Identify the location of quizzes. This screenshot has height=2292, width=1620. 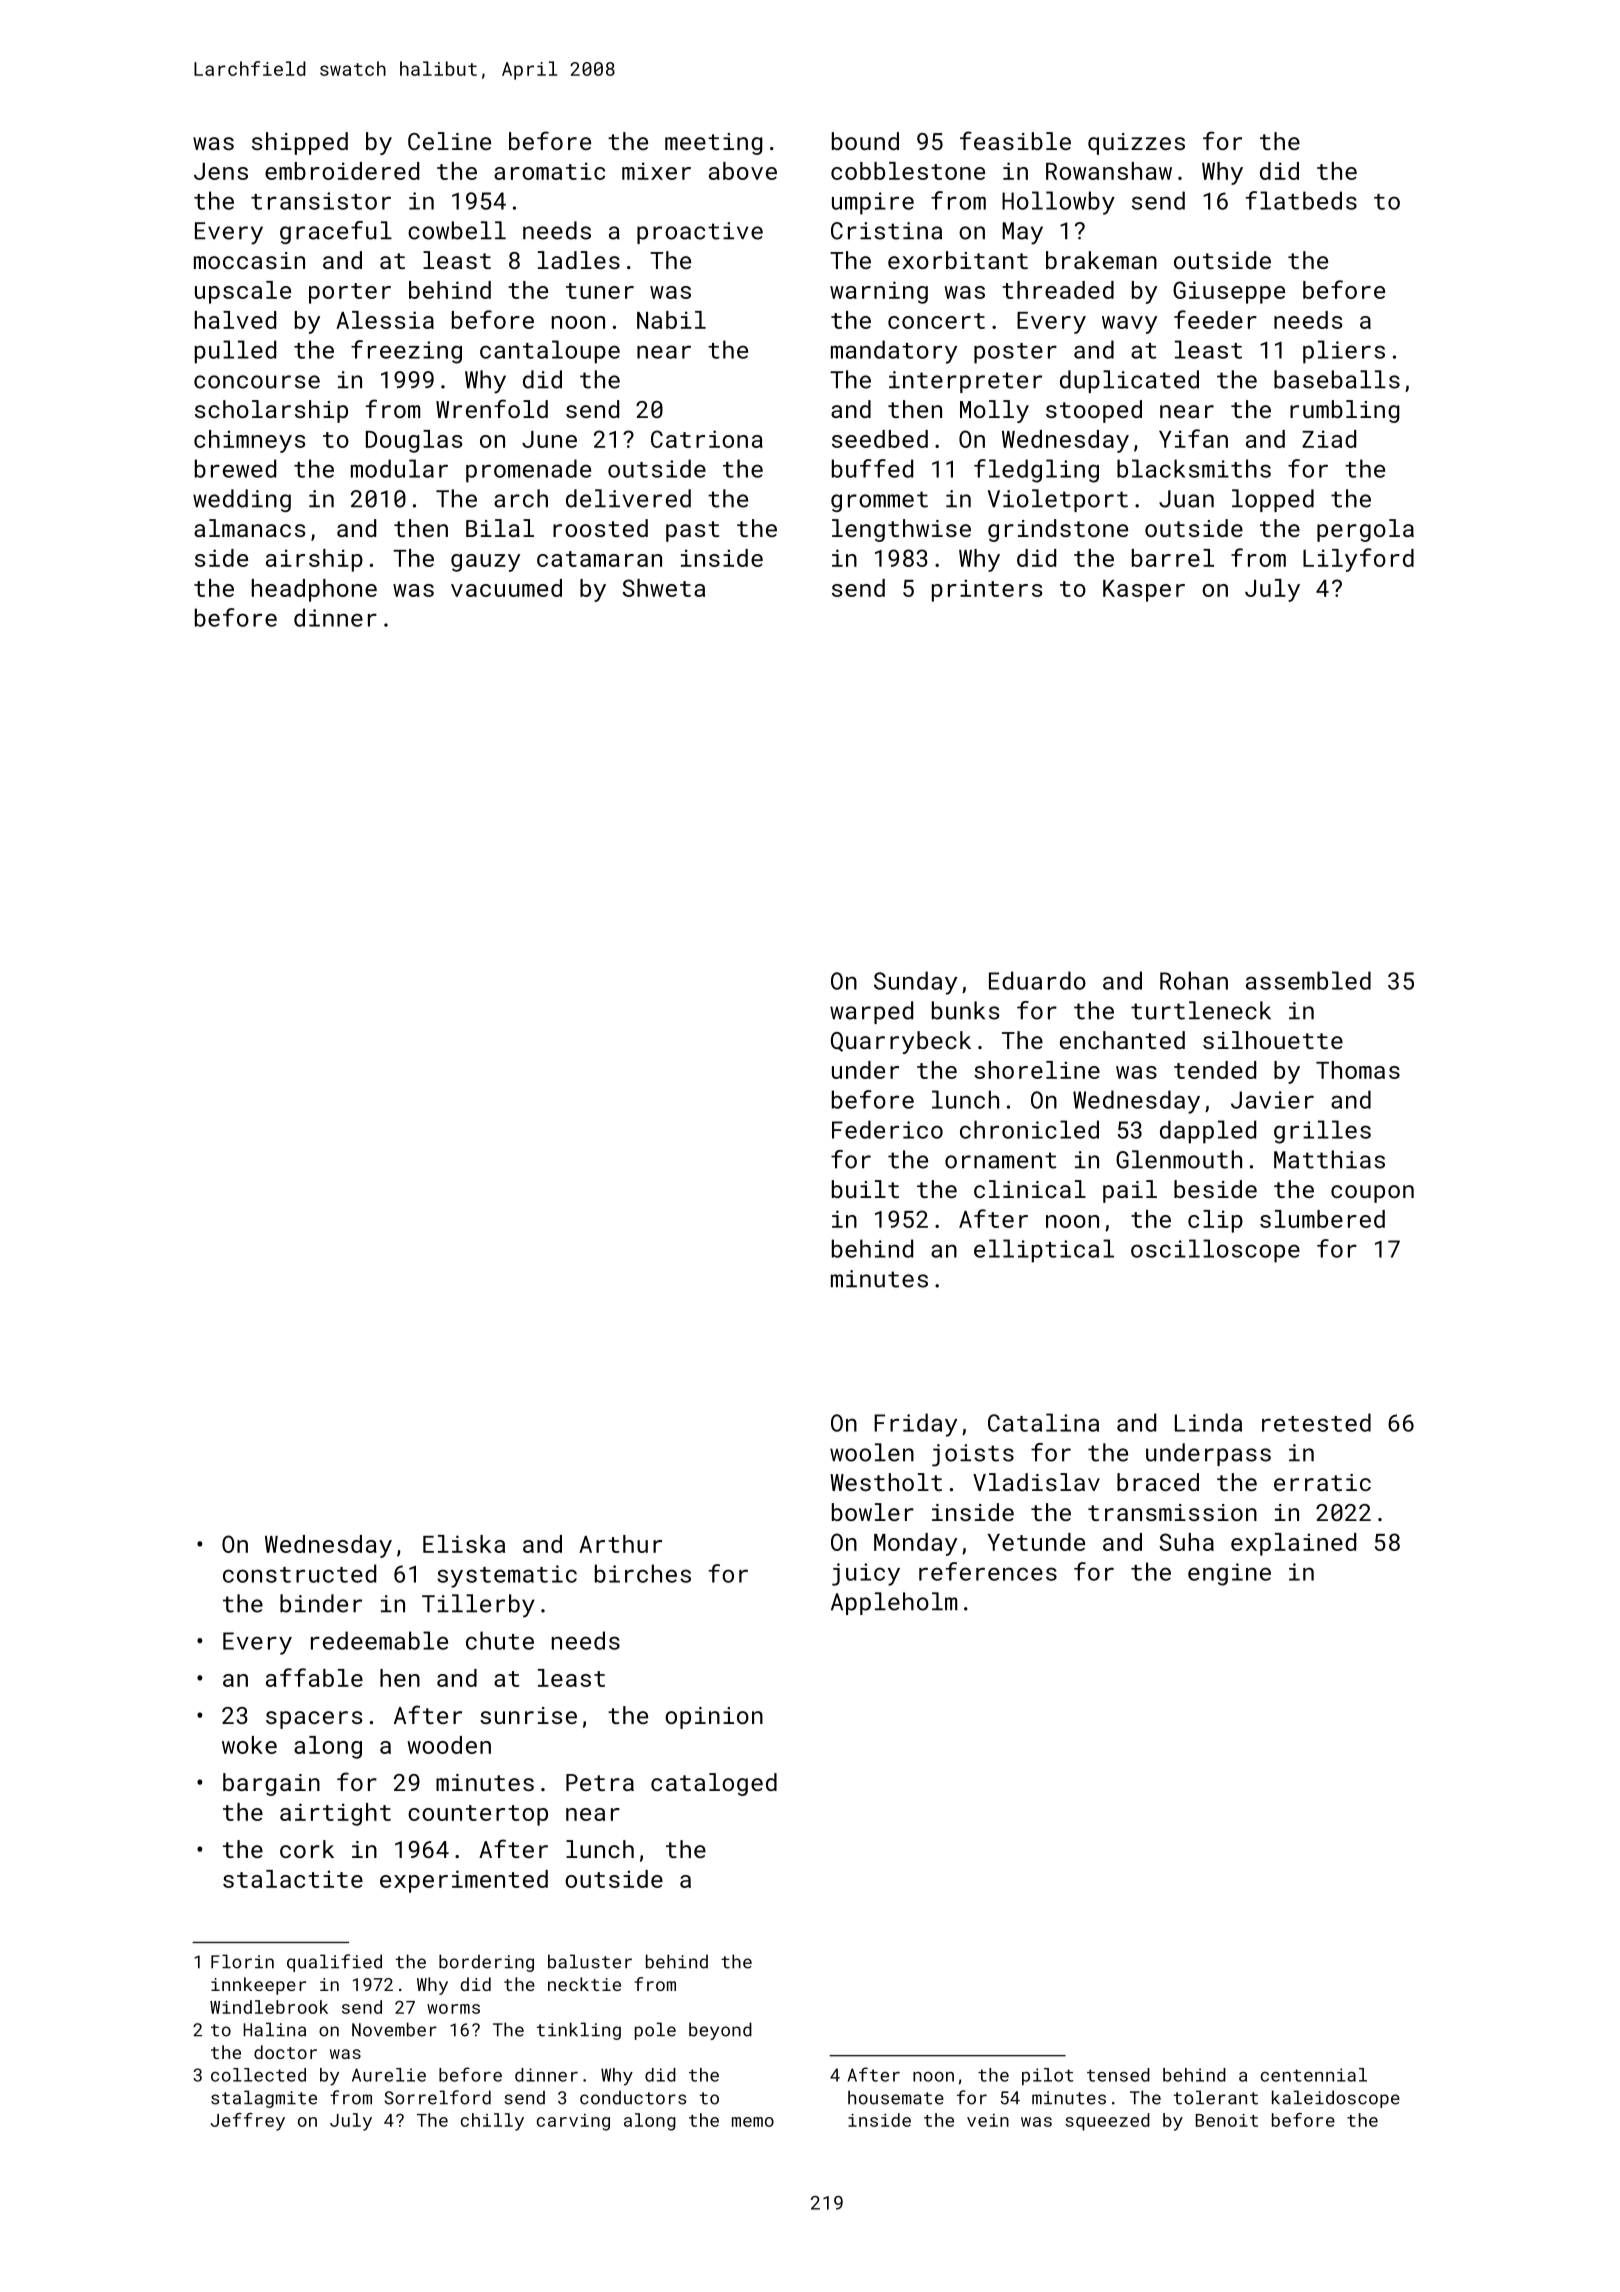
(1136, 144).
